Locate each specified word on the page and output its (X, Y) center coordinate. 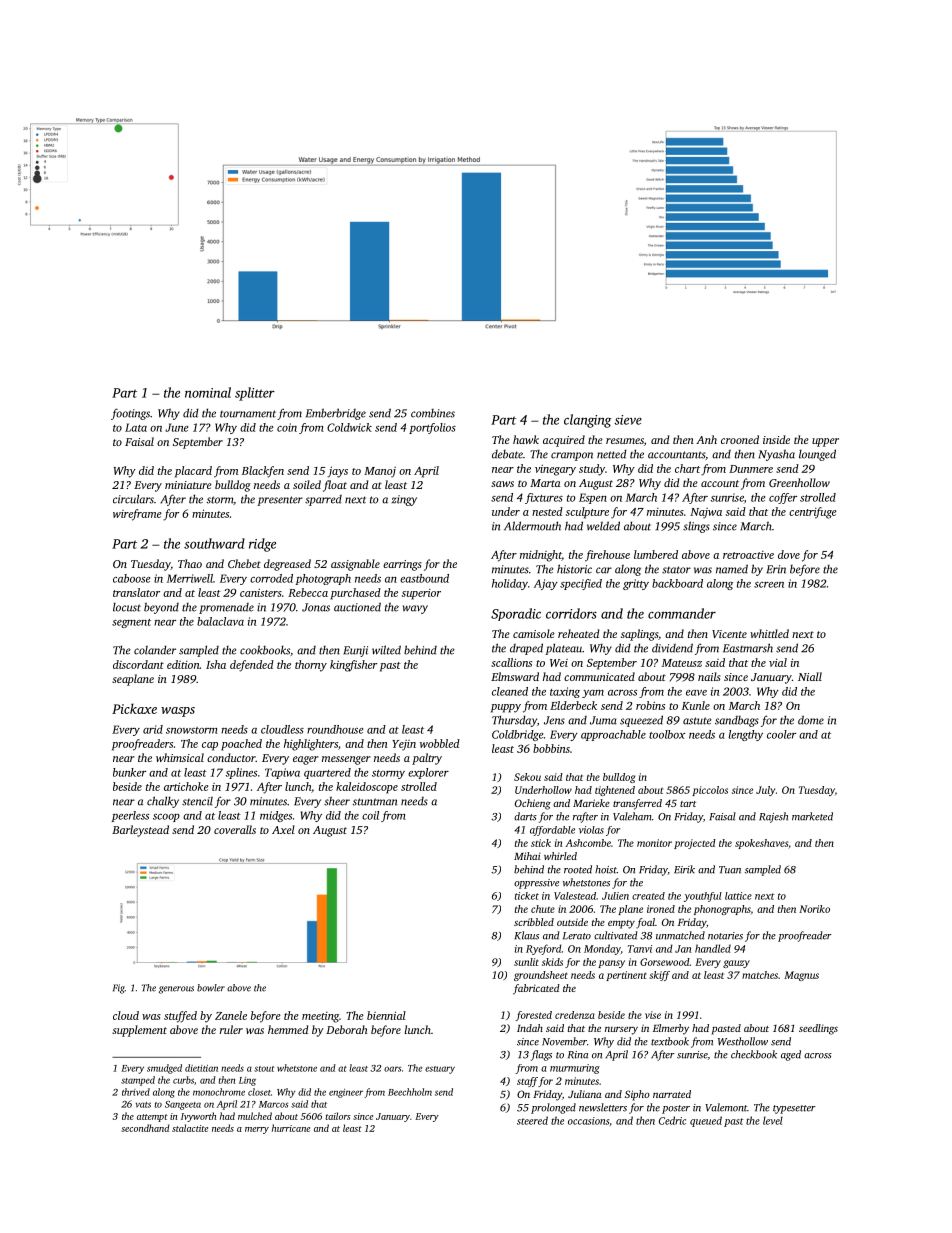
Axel (283, 829)
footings (130, 414)
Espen (593, 498)
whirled (560, 856)
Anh (706, 439)
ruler (231, 1029)
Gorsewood (665, 962)
